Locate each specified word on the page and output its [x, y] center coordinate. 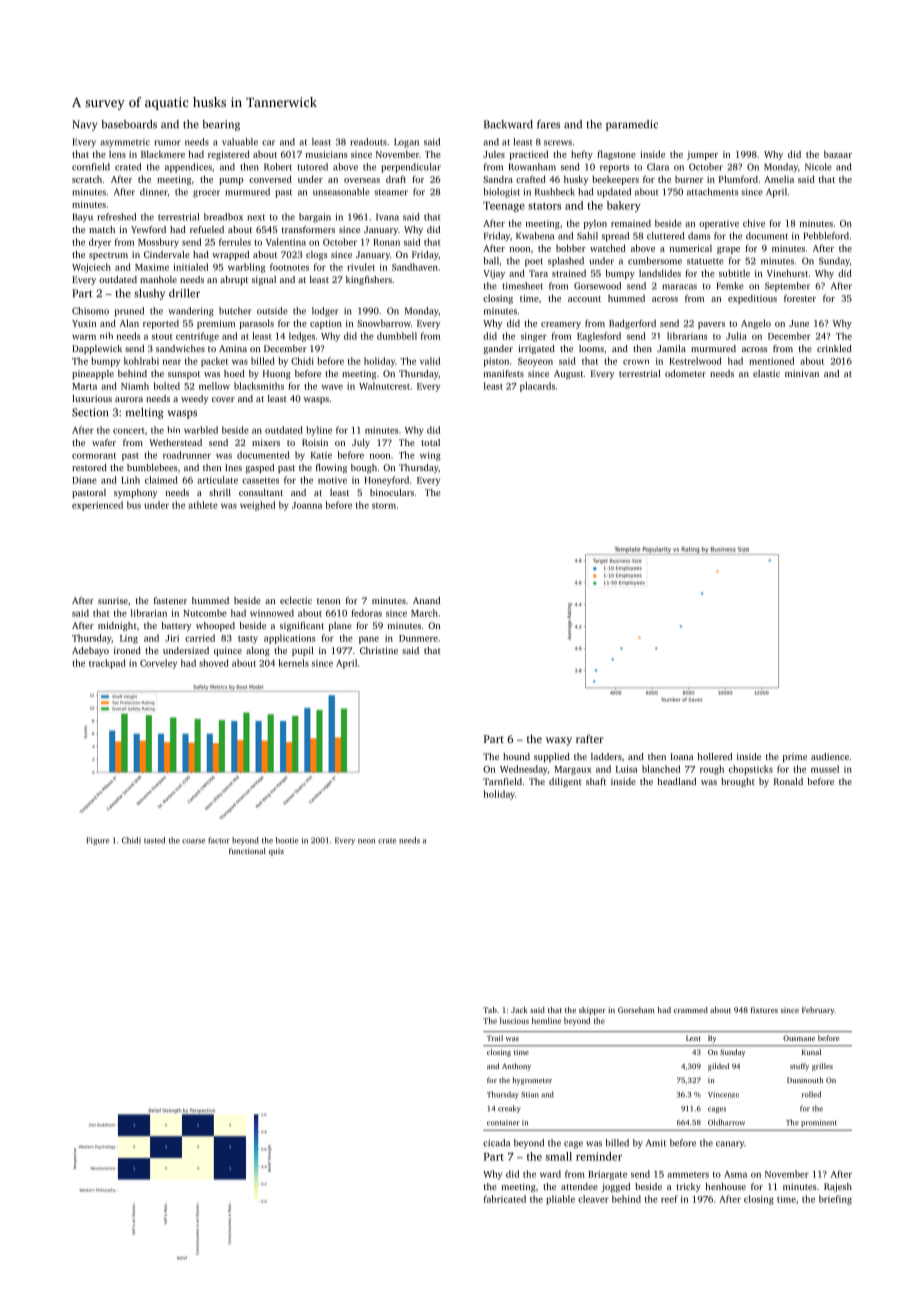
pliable [560, 1200]
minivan [802, 373]
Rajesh [838, 1187]
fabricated [505, 1199]
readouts [368, 142]
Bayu [83, 218]
